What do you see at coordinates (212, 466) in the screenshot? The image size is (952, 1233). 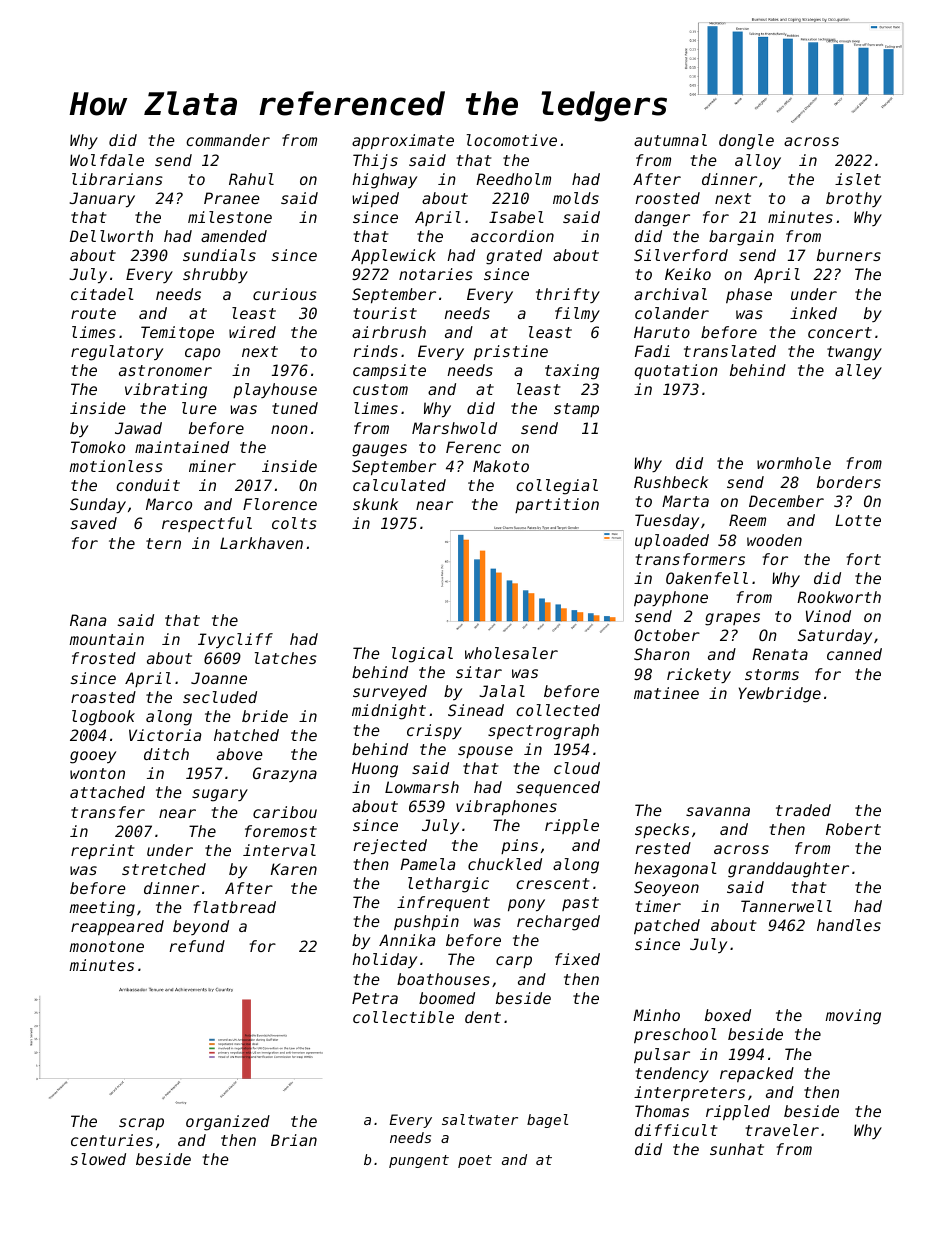 I see `miner` at bounding box center [212, 466].
